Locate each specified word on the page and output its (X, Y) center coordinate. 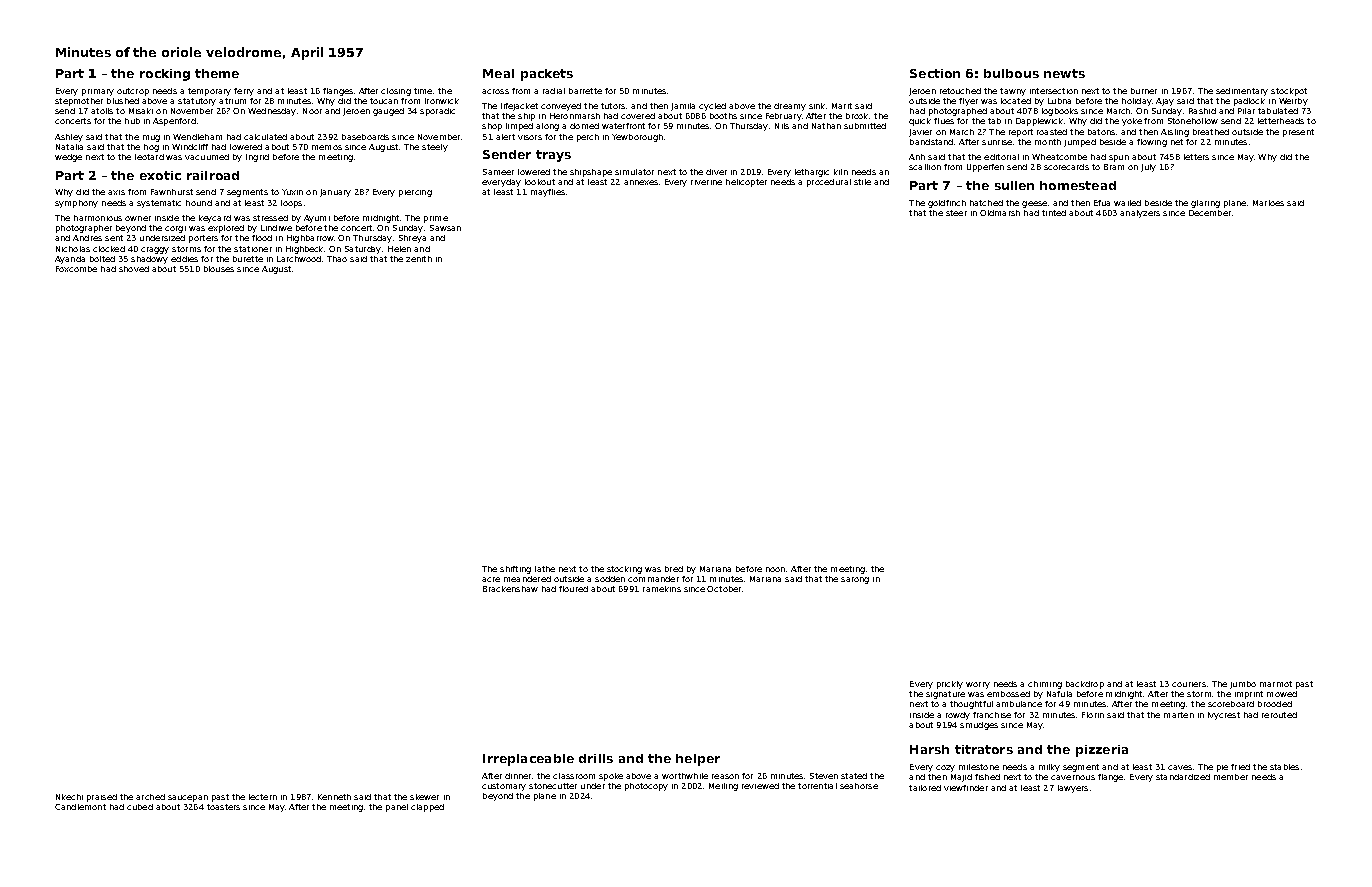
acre (491, 579)
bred (674, 569)
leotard (149, 157)
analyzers (1140, 214)
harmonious (98, 218)
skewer (424, 797)
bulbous (1011, 73)
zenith (419, 259)
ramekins (662, 589)
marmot (1276, 684)
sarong (855, 580)
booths (723, 116)
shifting (515, 570)
